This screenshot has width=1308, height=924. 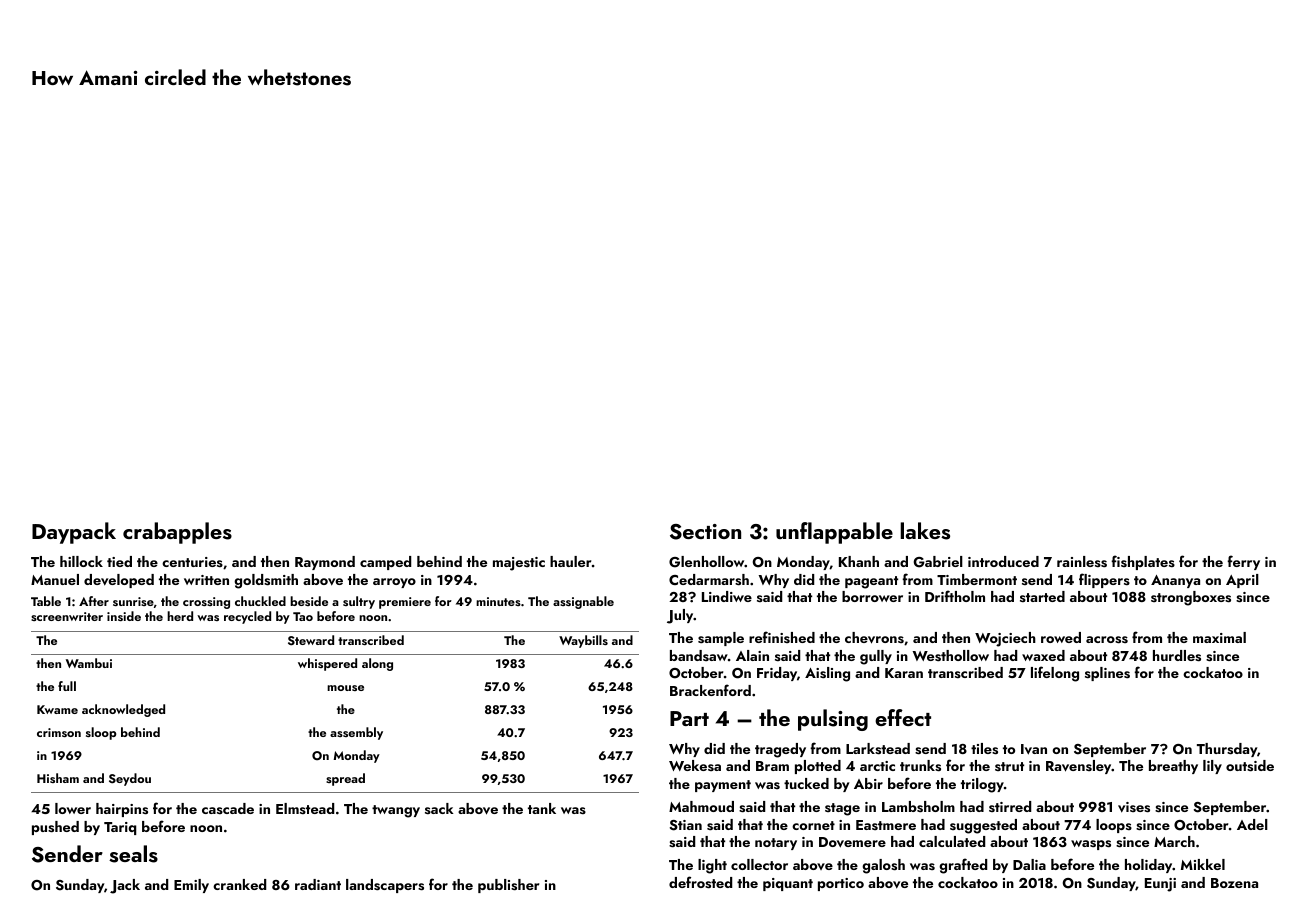 I want to click on cornet, so click(x=813, y=825).
